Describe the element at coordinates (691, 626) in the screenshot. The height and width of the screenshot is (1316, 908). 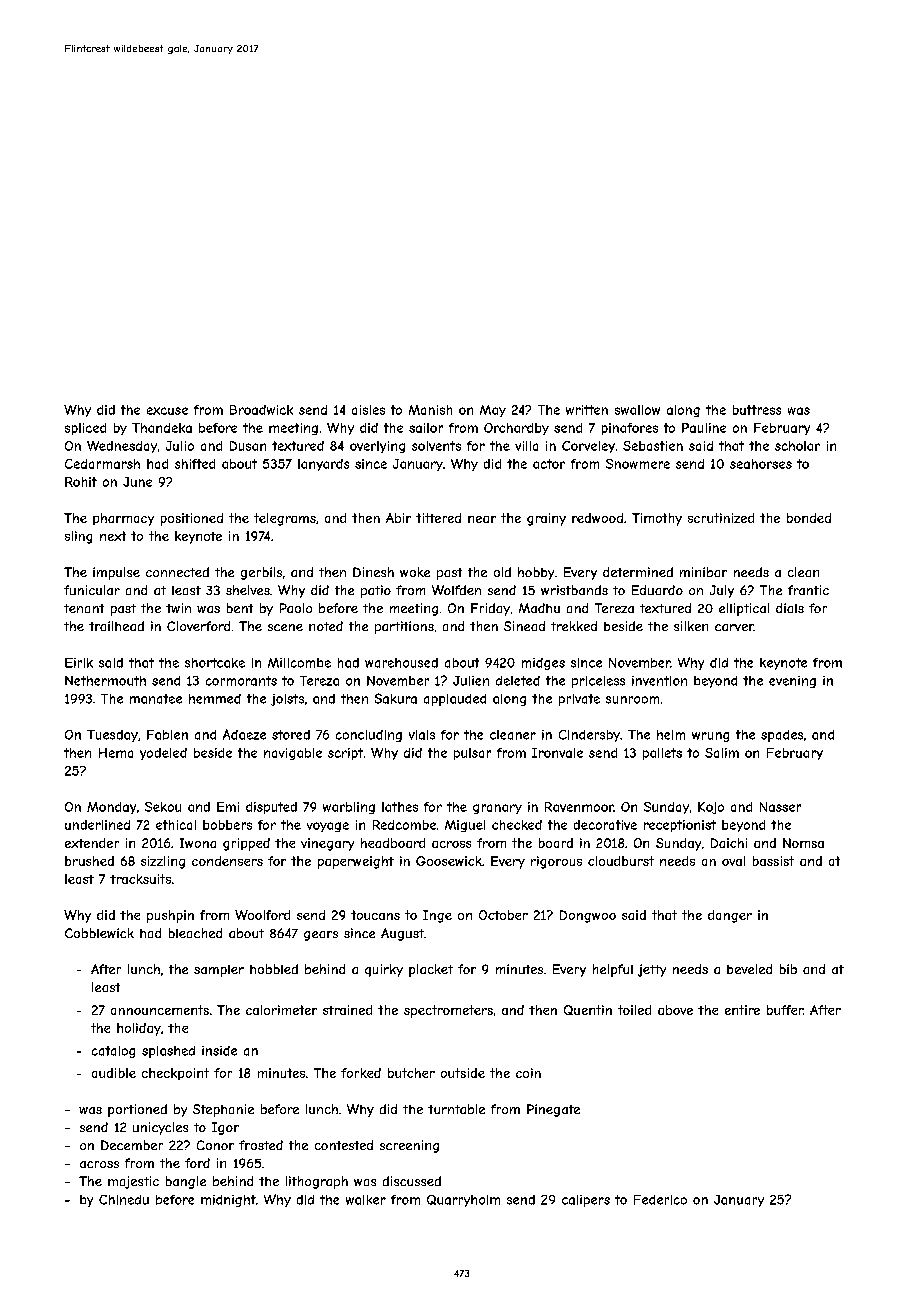
I see `silken` at that location.
